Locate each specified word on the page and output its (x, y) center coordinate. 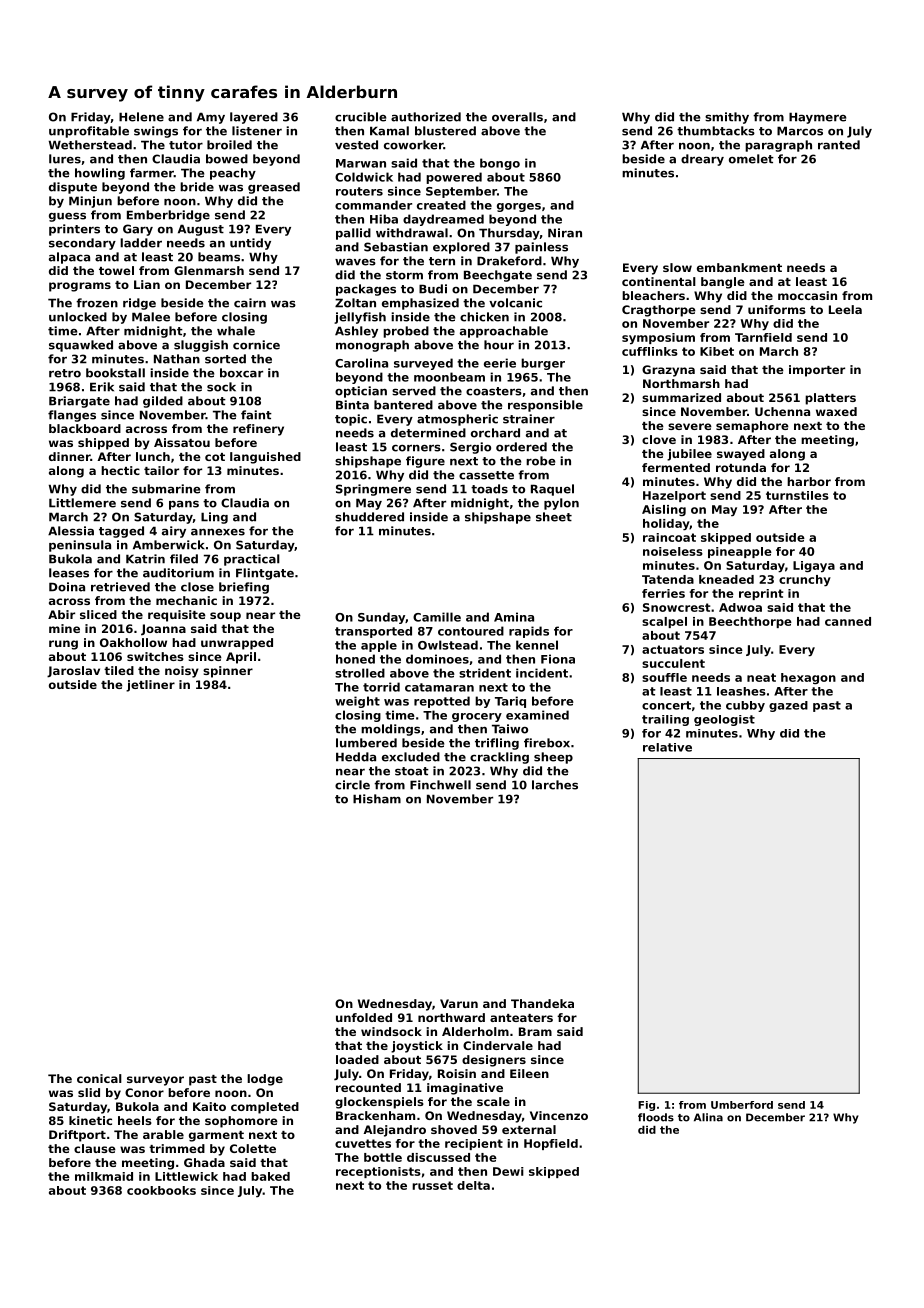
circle (352, 785)
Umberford (742, 1105)
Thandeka (542, 1003)
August (201, 230)
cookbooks (161, 1190)
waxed (836, 411)
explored (461, 248)
